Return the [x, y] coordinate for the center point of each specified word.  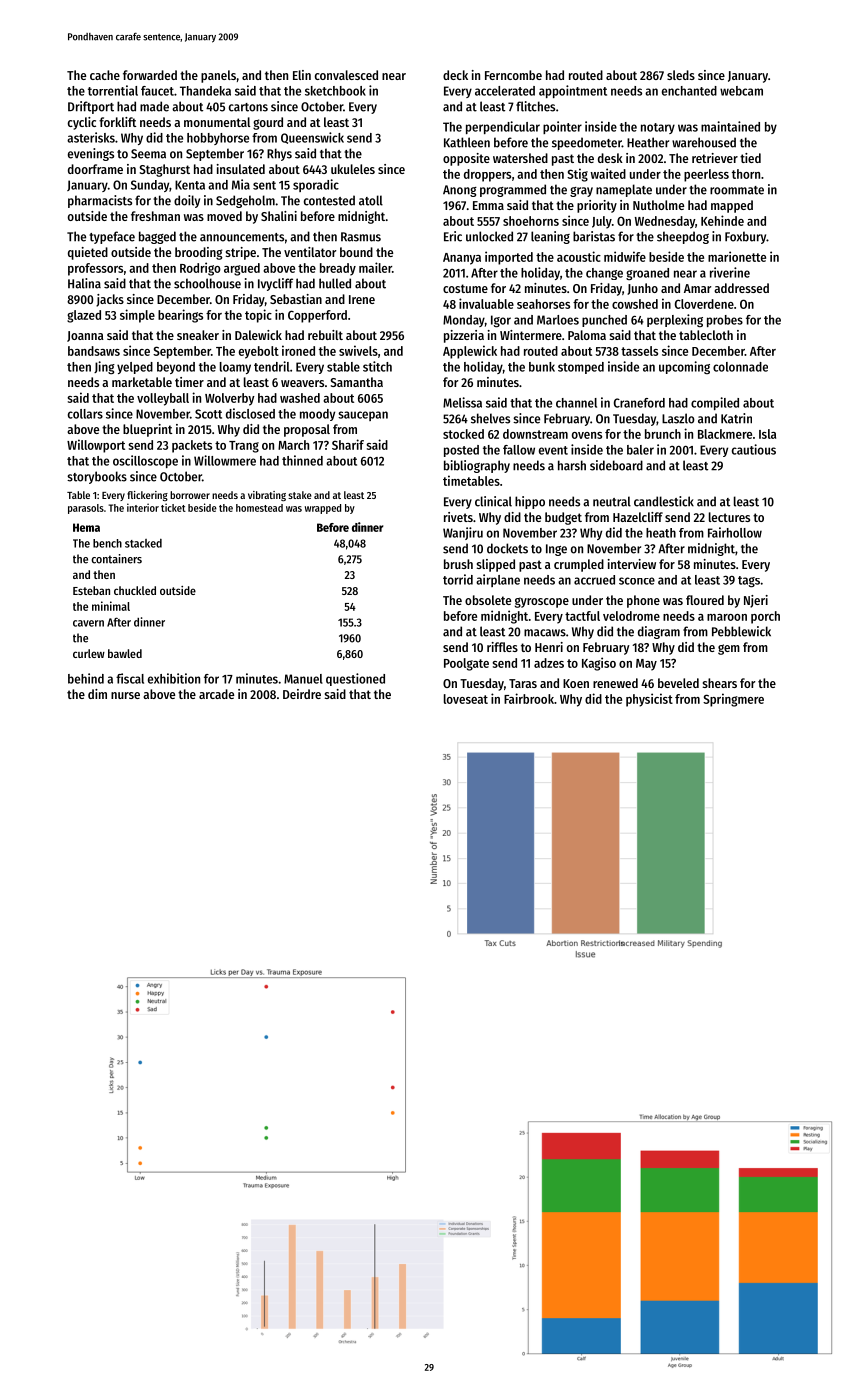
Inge [556, 550]
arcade [216, 694]
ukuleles [353, 169]
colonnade [740, 367]
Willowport [96, 446]
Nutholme [658, 205]
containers [116, 559]
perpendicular [503, 127]
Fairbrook [529, 698]
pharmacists [100, 201]
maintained [730, 126]
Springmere [733, 700]
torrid [458, 579]
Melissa [462, 402]
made [154, 106]
